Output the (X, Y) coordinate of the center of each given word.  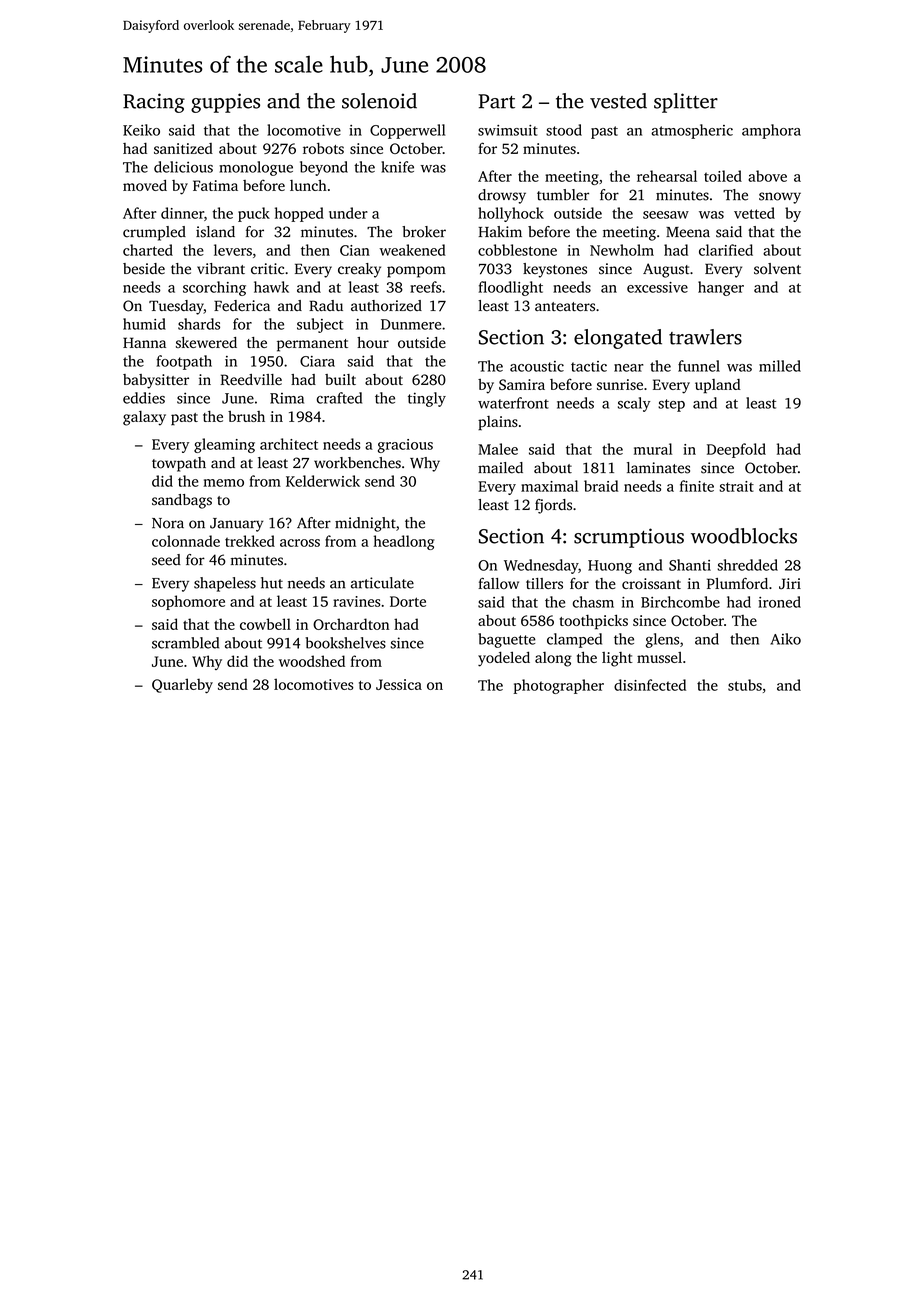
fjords (553, 506)
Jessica (399, 684)
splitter (686, 103)
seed (166, 560)
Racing (154, 103)
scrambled (185, 643)
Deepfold (736, 450)
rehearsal (667, 176)
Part (496, 101)
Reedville (251, 379)
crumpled (154, 233)
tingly (427, 399)
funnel (699, 366)
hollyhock (511, 214)
